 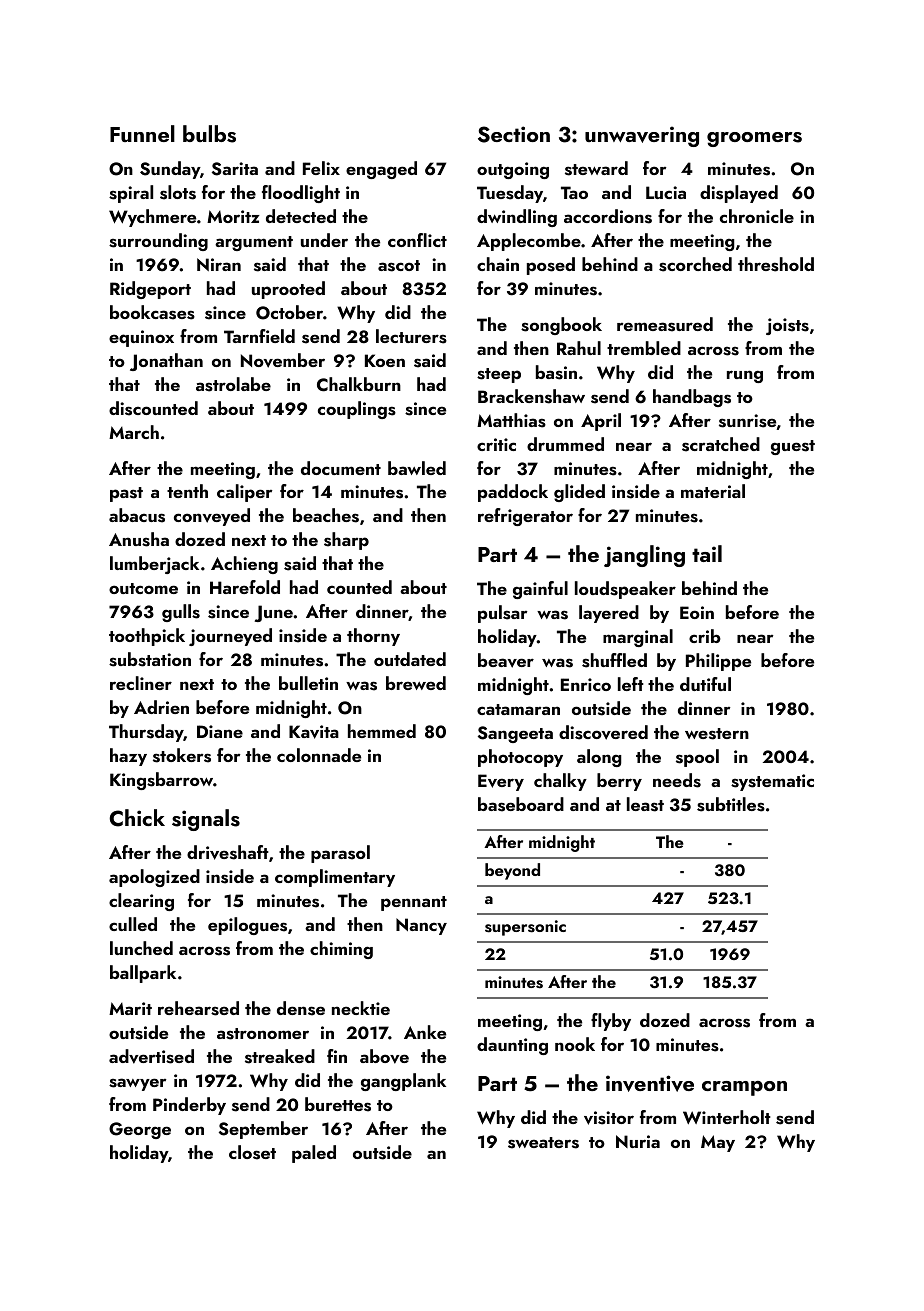 I want to click on engaged, so click(x=381, y=170).
